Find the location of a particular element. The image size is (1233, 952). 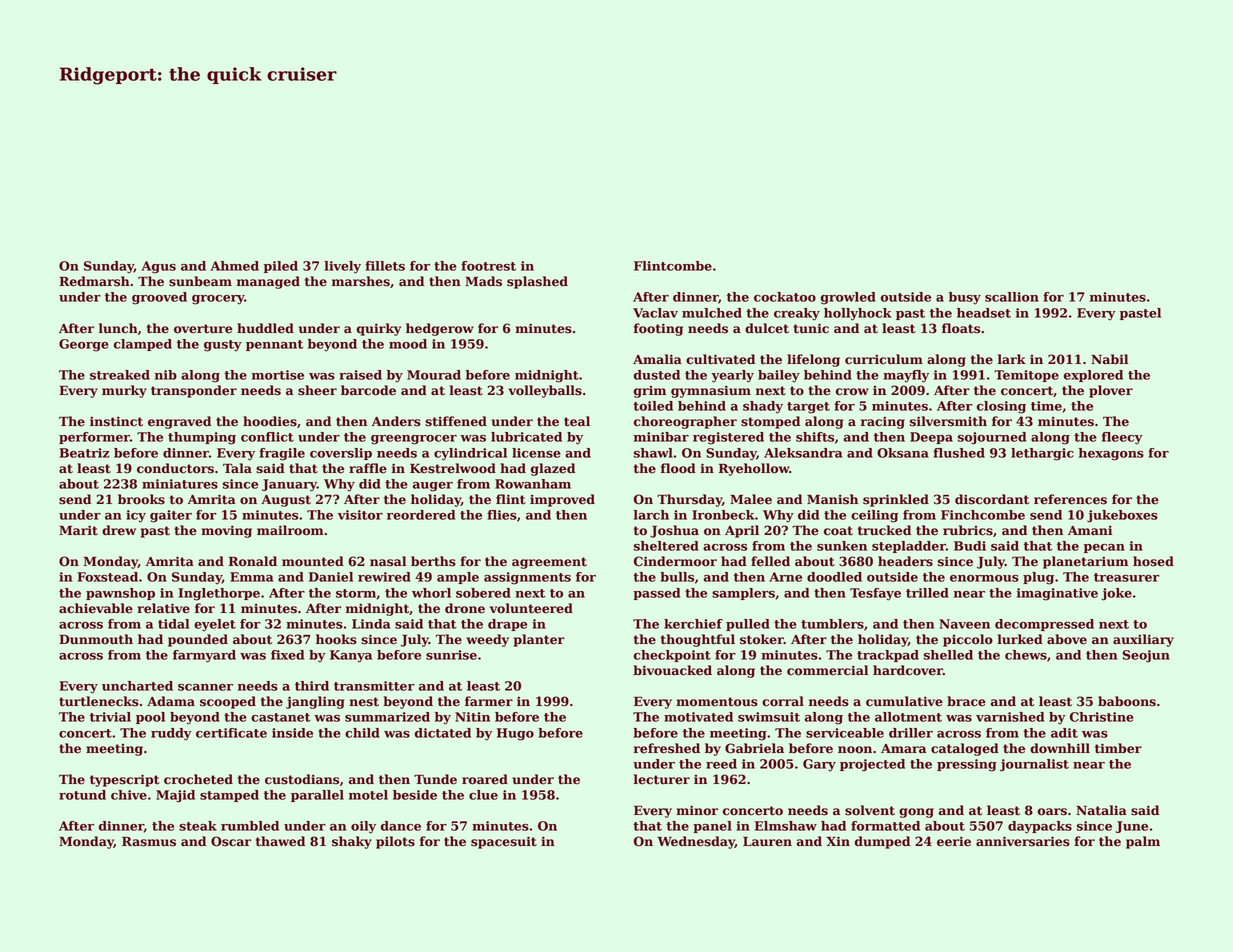

timber is located at coordinates (1118, 748).
